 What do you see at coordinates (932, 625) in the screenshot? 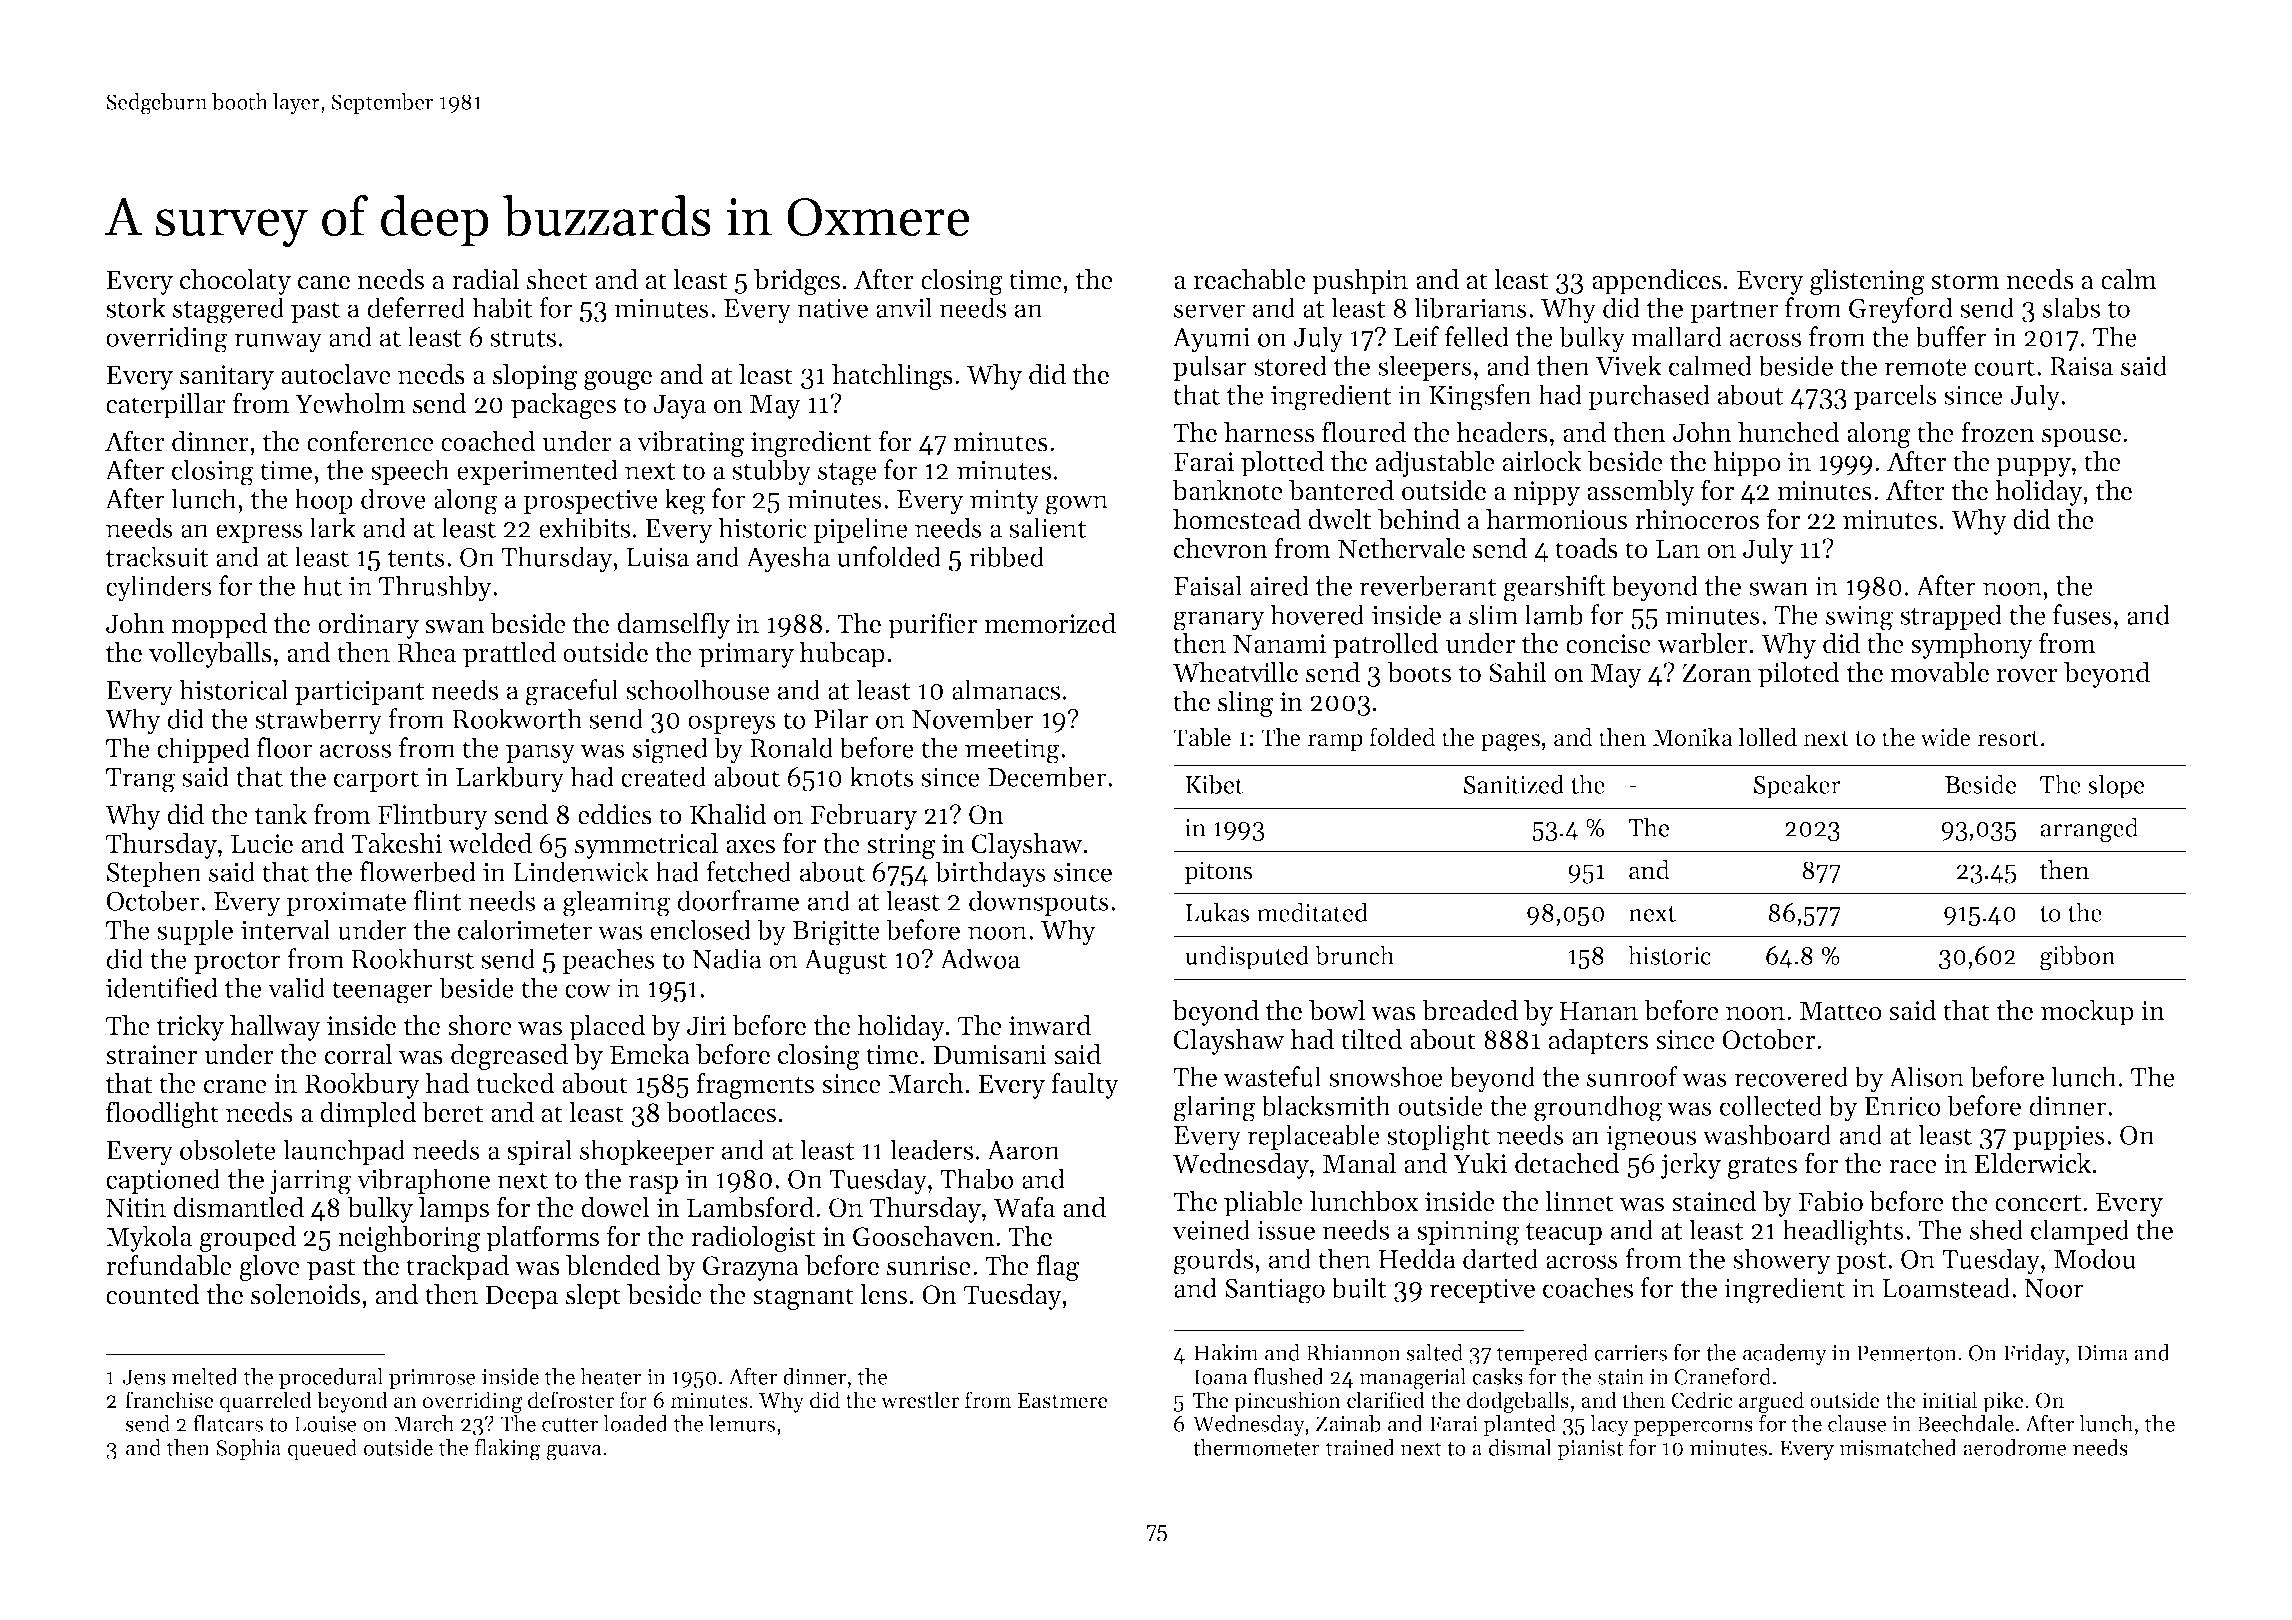
I see `purifier` at bounding box center [932, 625].
